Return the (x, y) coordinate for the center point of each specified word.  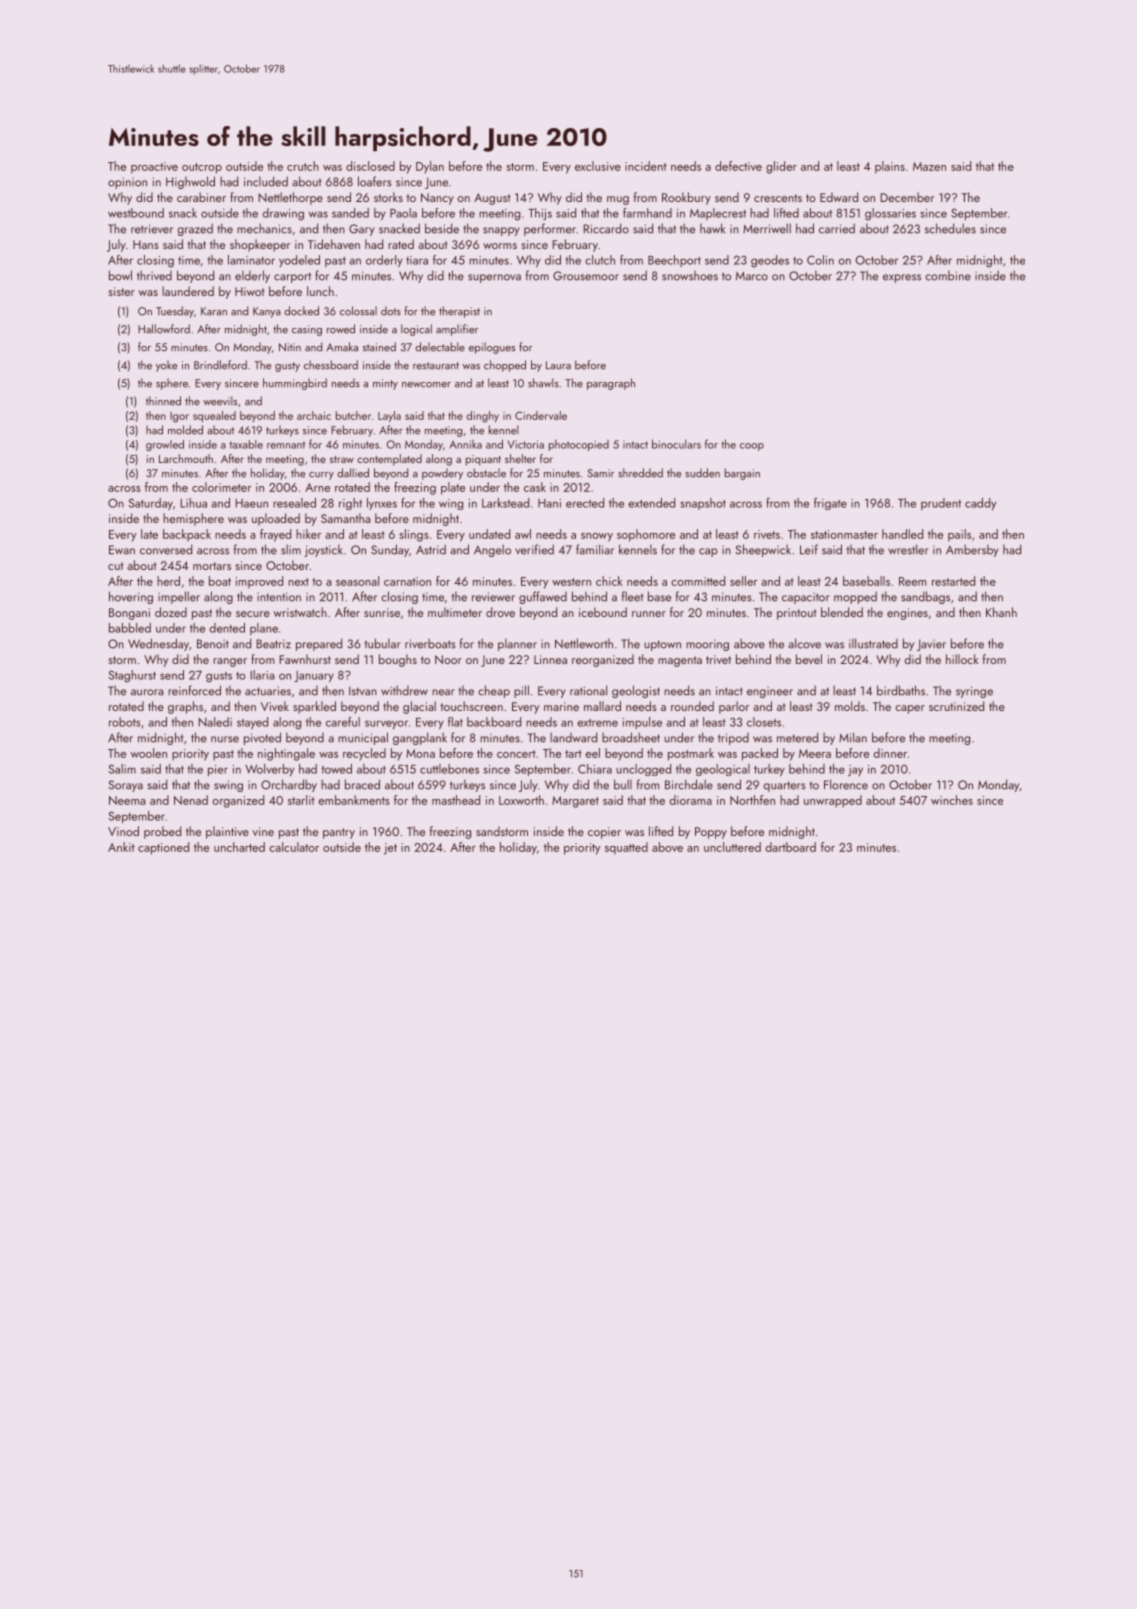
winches (952, 800)
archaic (314, 415)
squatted (626, 848)
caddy (980, 504)
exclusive (598, 166)
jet (390, 849)
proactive (154, 168)
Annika (465, 444)
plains (890, 167)
